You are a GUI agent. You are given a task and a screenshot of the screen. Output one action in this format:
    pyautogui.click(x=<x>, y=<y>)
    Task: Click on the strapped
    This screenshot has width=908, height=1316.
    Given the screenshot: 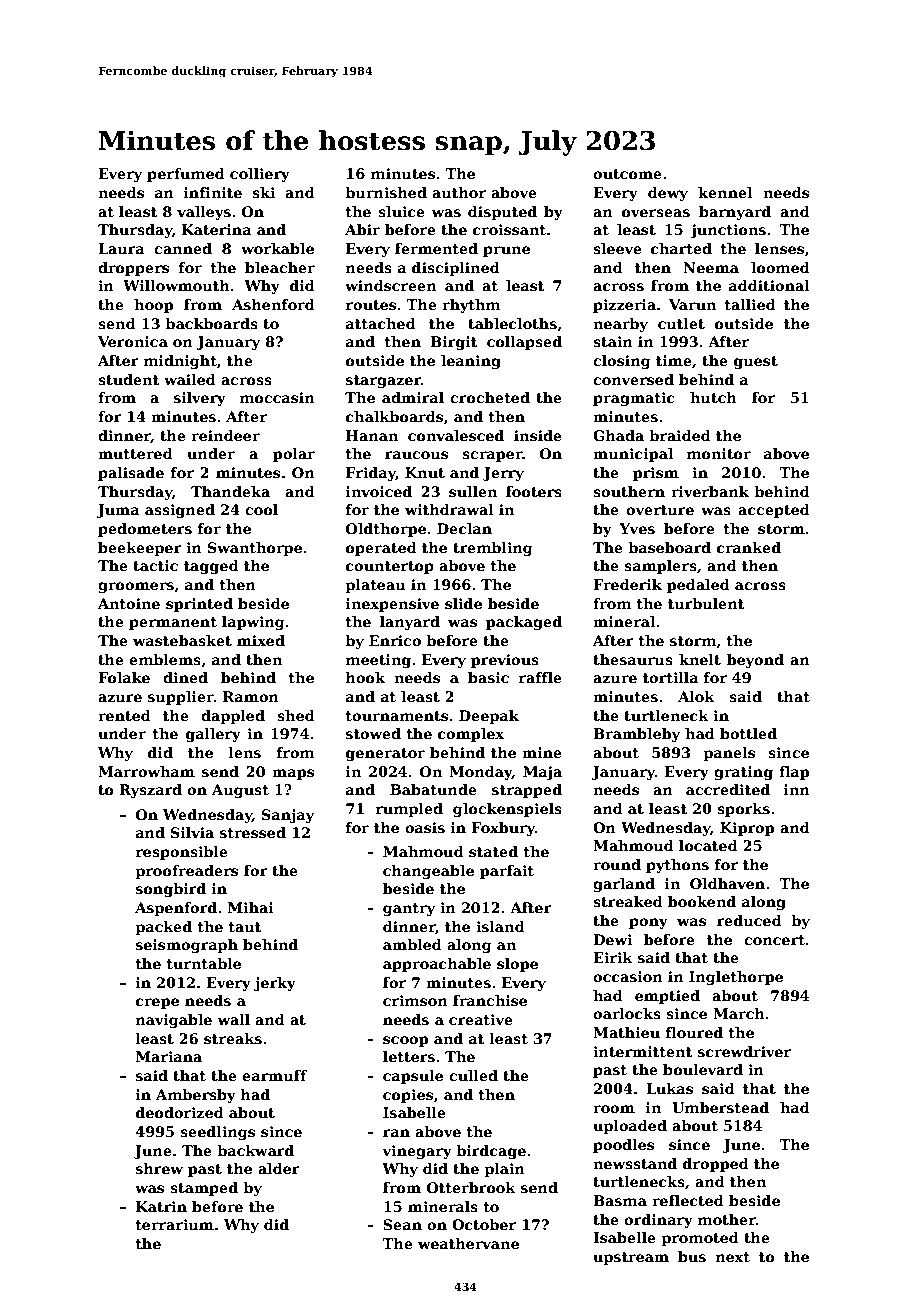 What is the action you would take?
    pyautogui.click(x=527, y=791)
